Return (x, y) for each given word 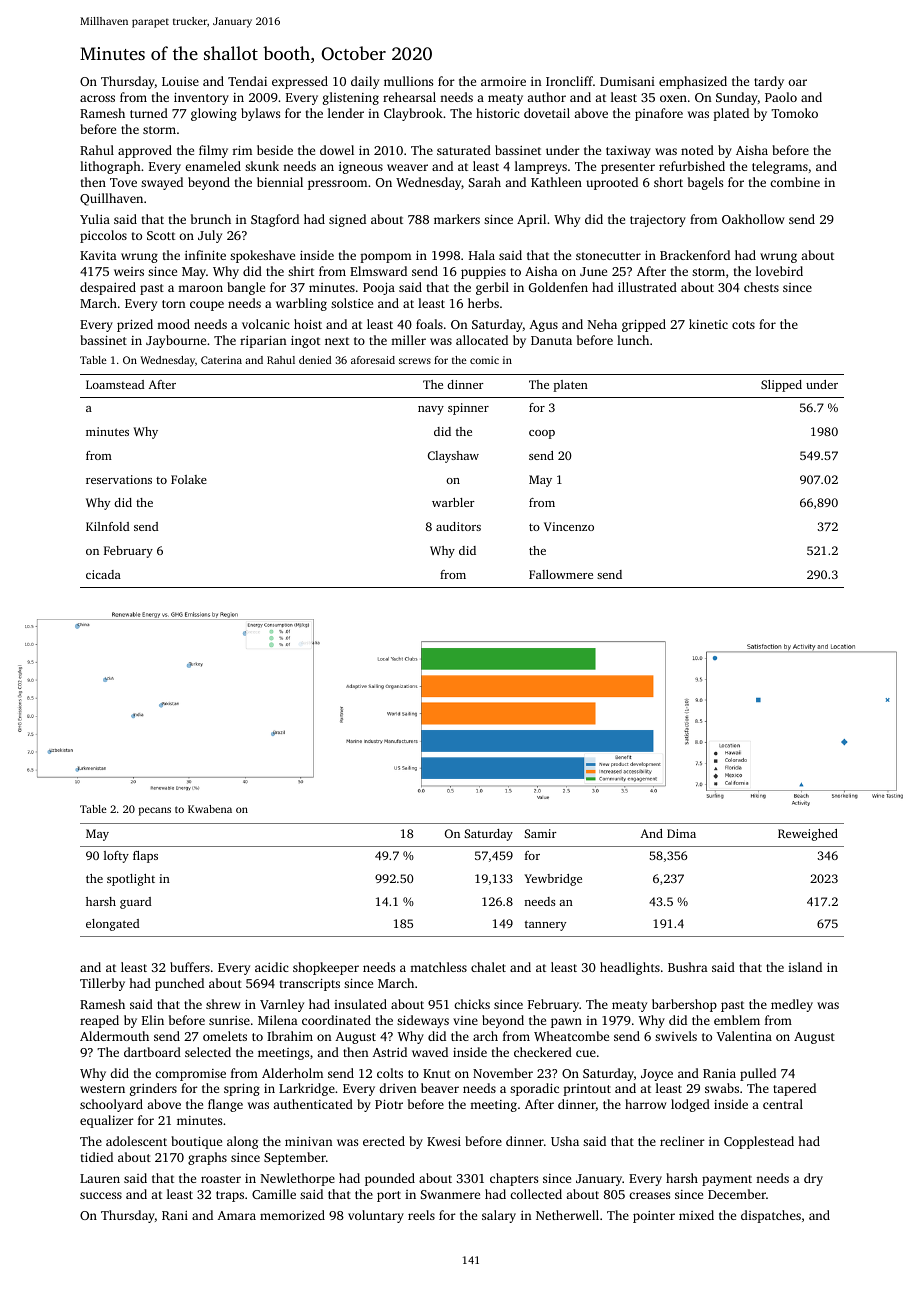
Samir (540, 833)
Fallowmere (561, 574)
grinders (153, 1089)
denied (315, 360)
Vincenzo (569, 526)
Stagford (275, 220)
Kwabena (210, 809)
